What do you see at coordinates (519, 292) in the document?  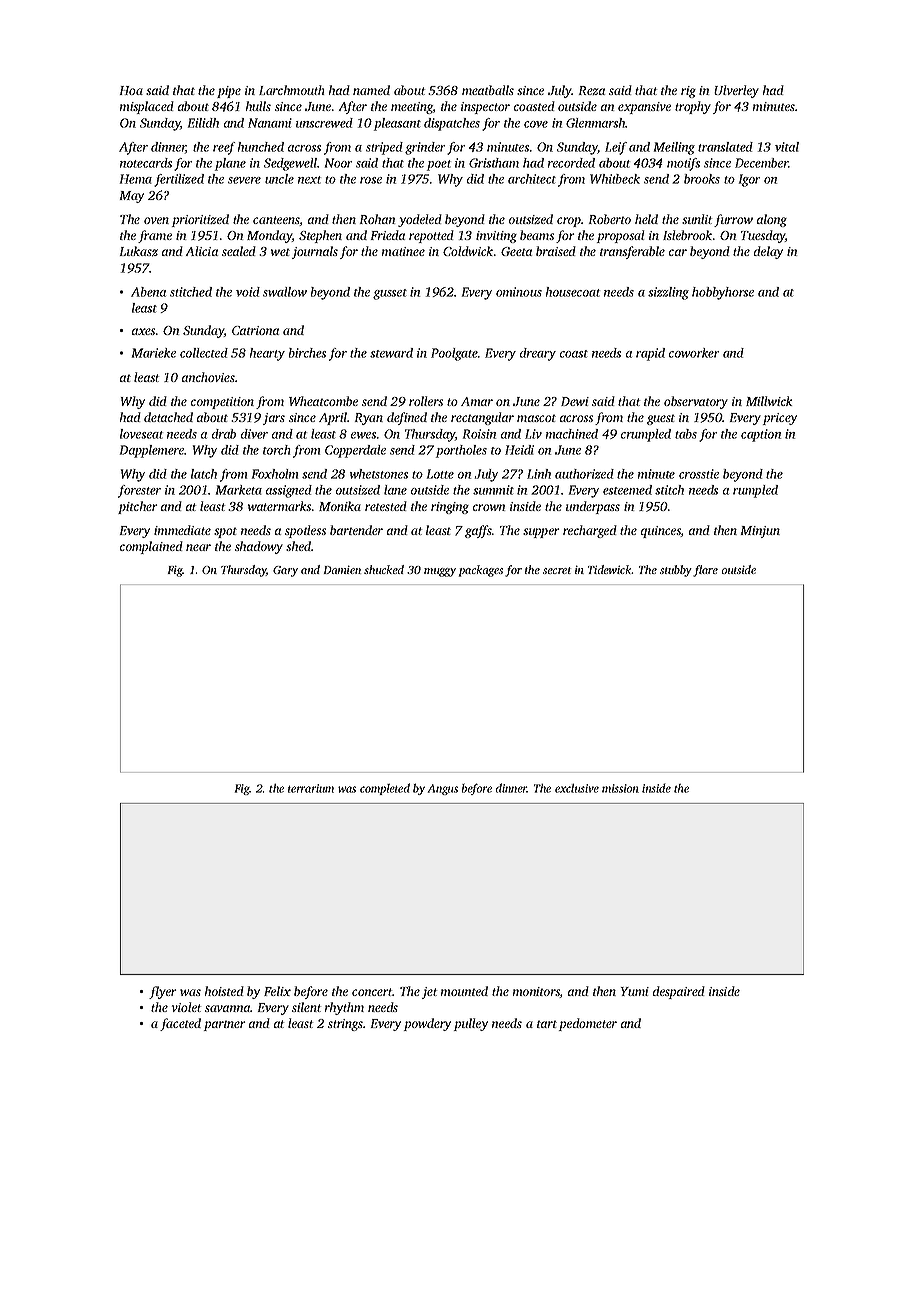 I see `ominous` at bounding box center [519, 292].
